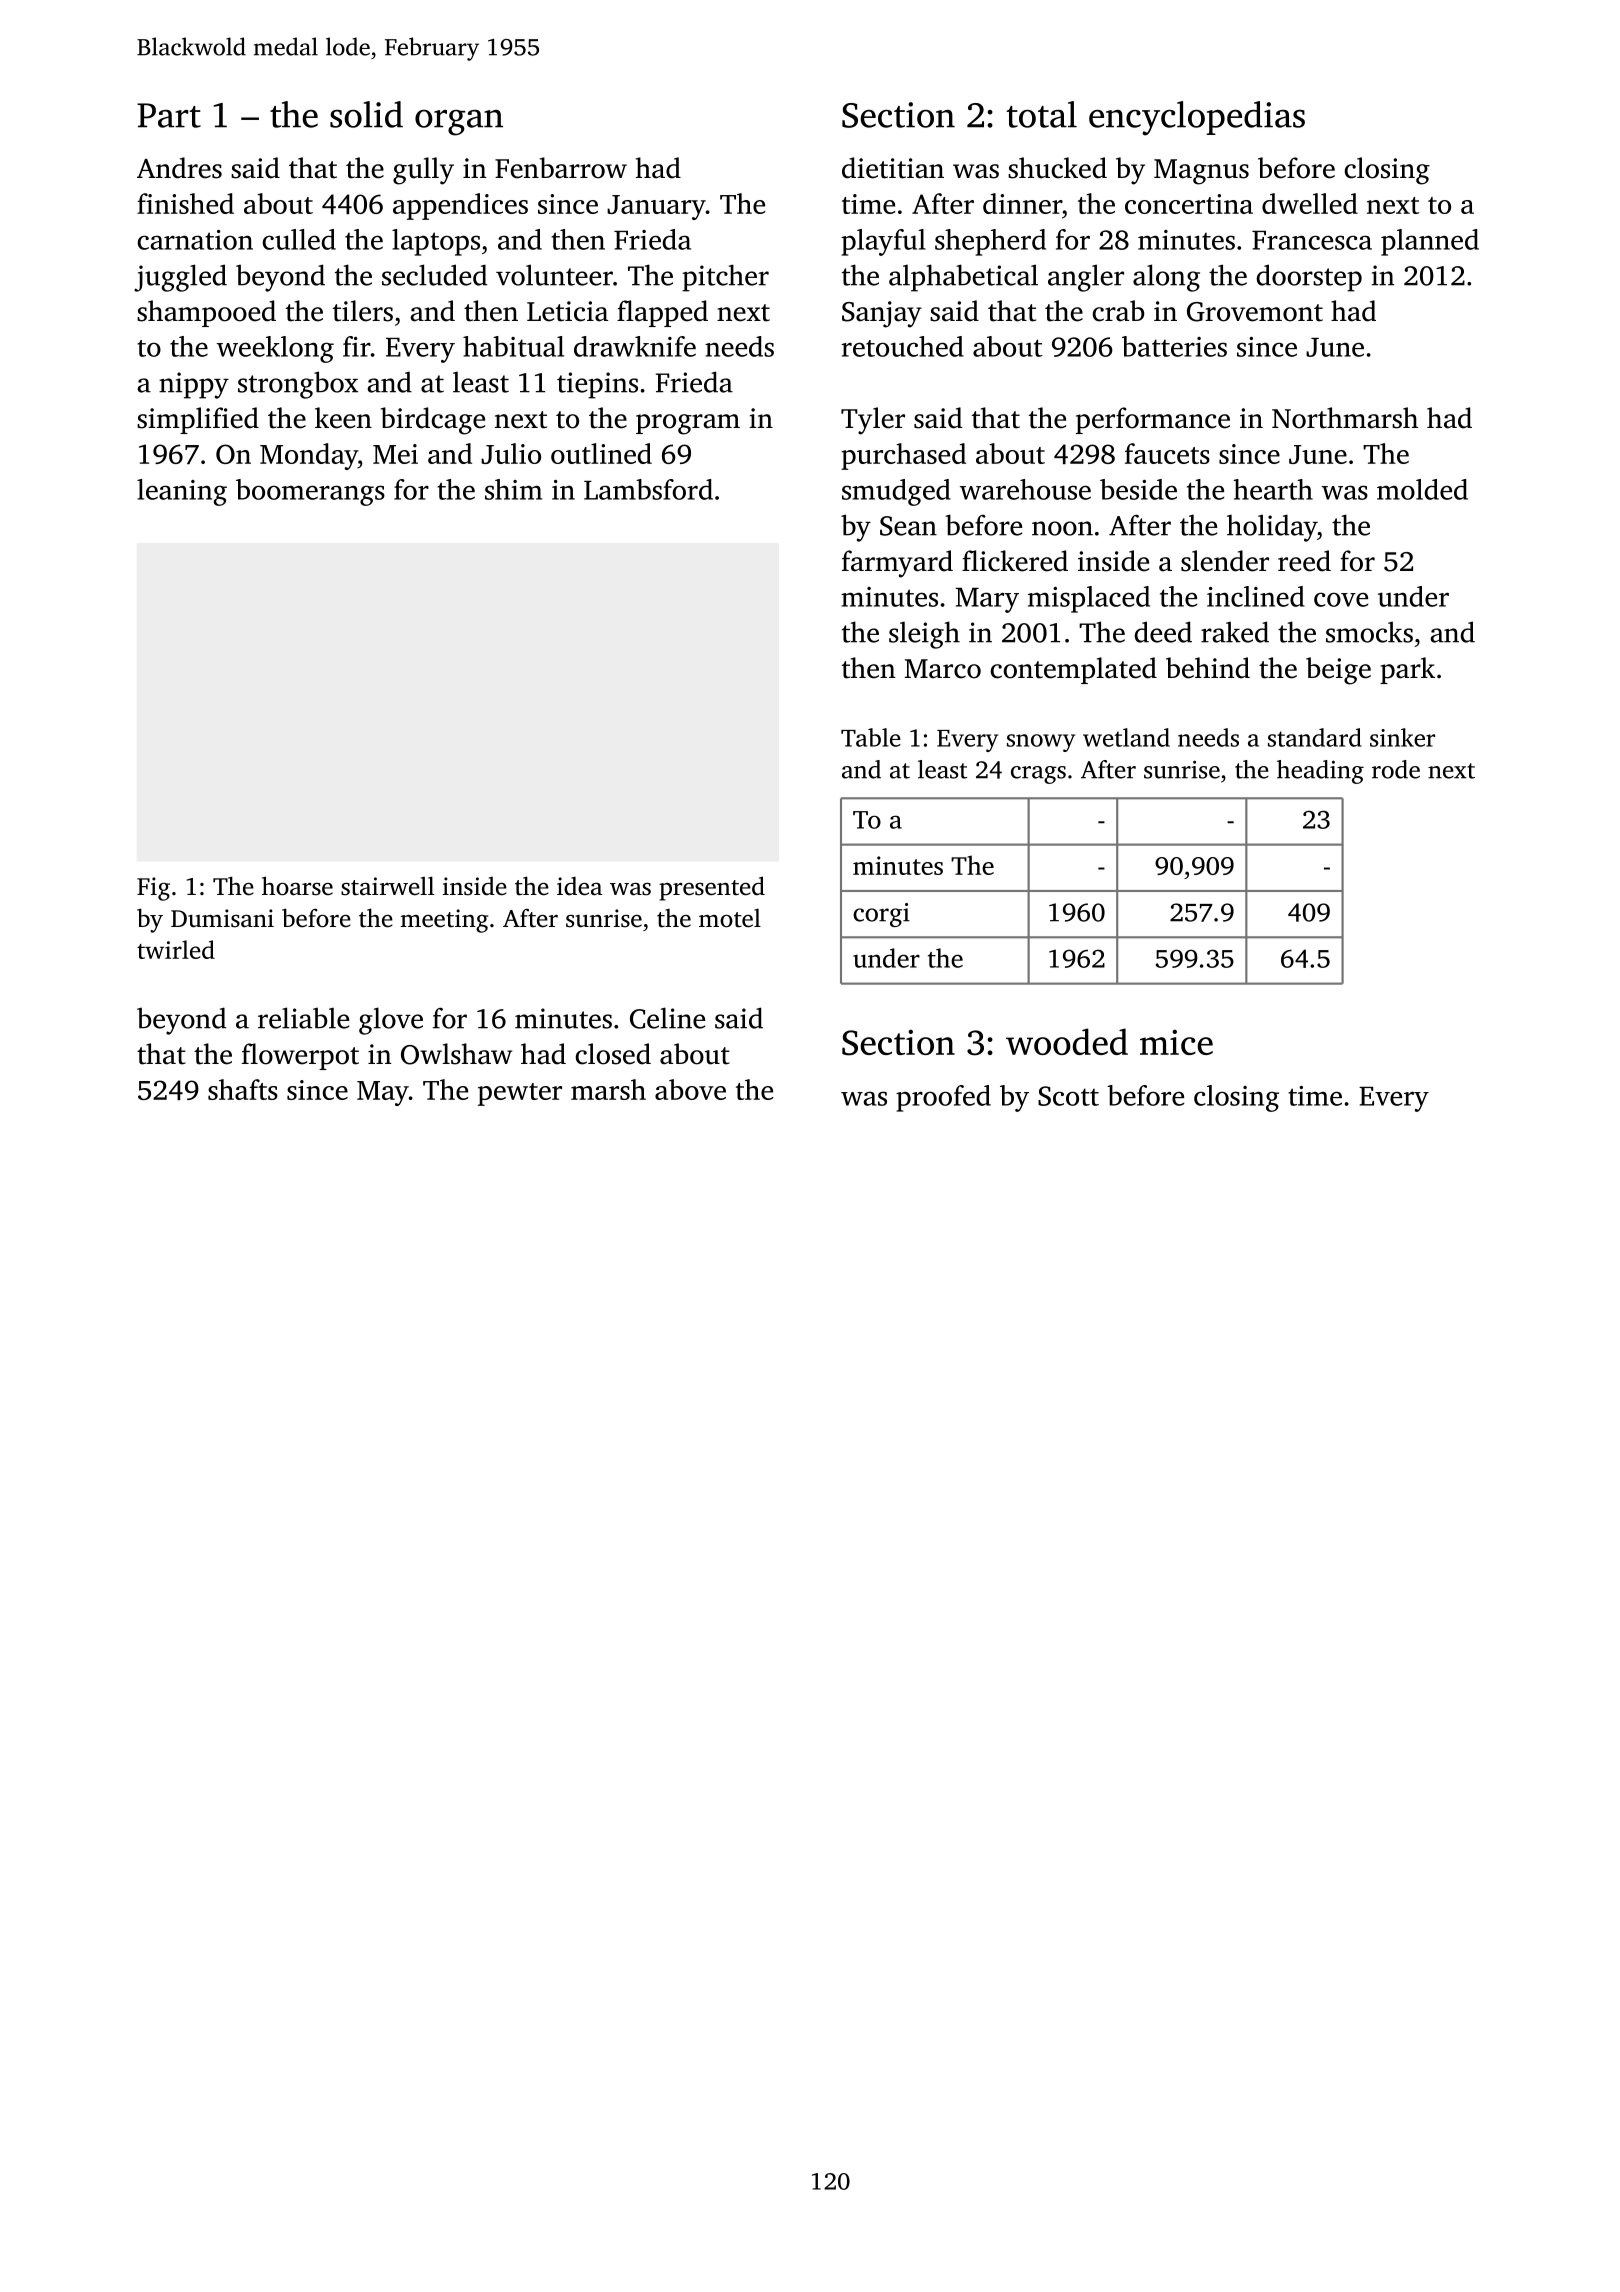  Describe the element at coordinates (383, 1093) in the screenshot. I see `May` at that location.
